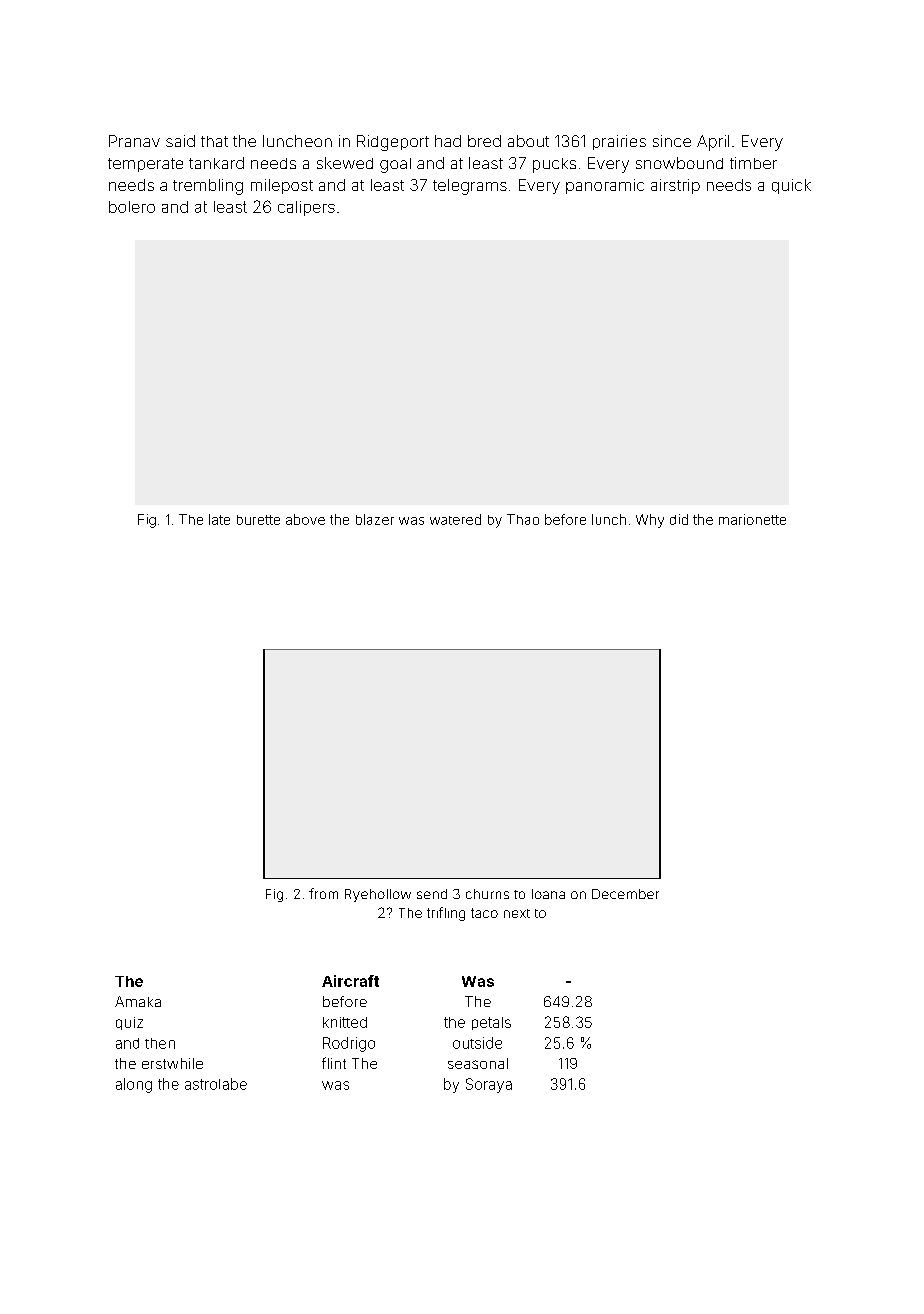  What do you see at coordinates (306, 208) in the screenshot?
I see `calipers` at bounding box center [306, 208].
